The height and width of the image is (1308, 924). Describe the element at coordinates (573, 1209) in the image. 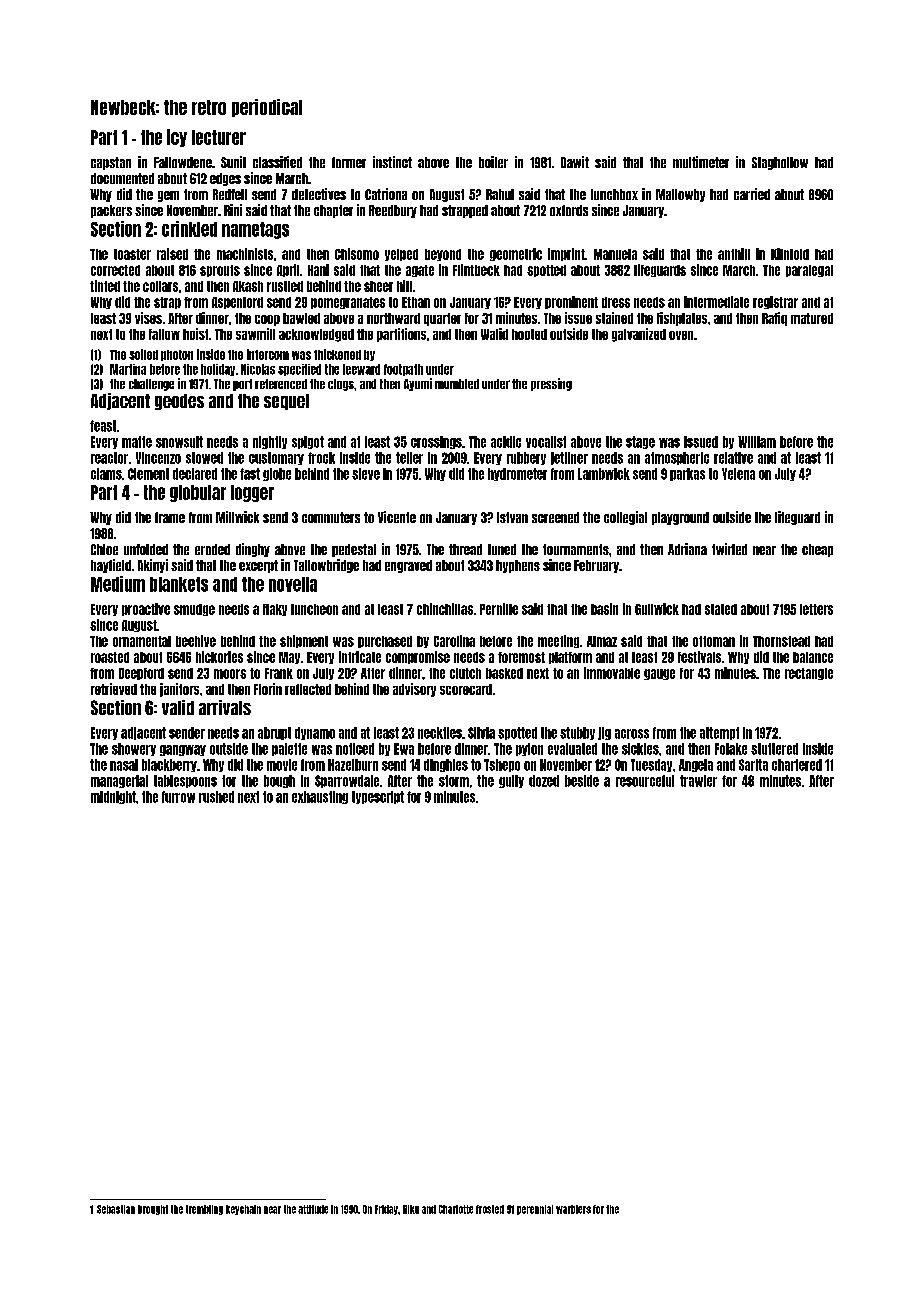

I see `warblers` at that location.
